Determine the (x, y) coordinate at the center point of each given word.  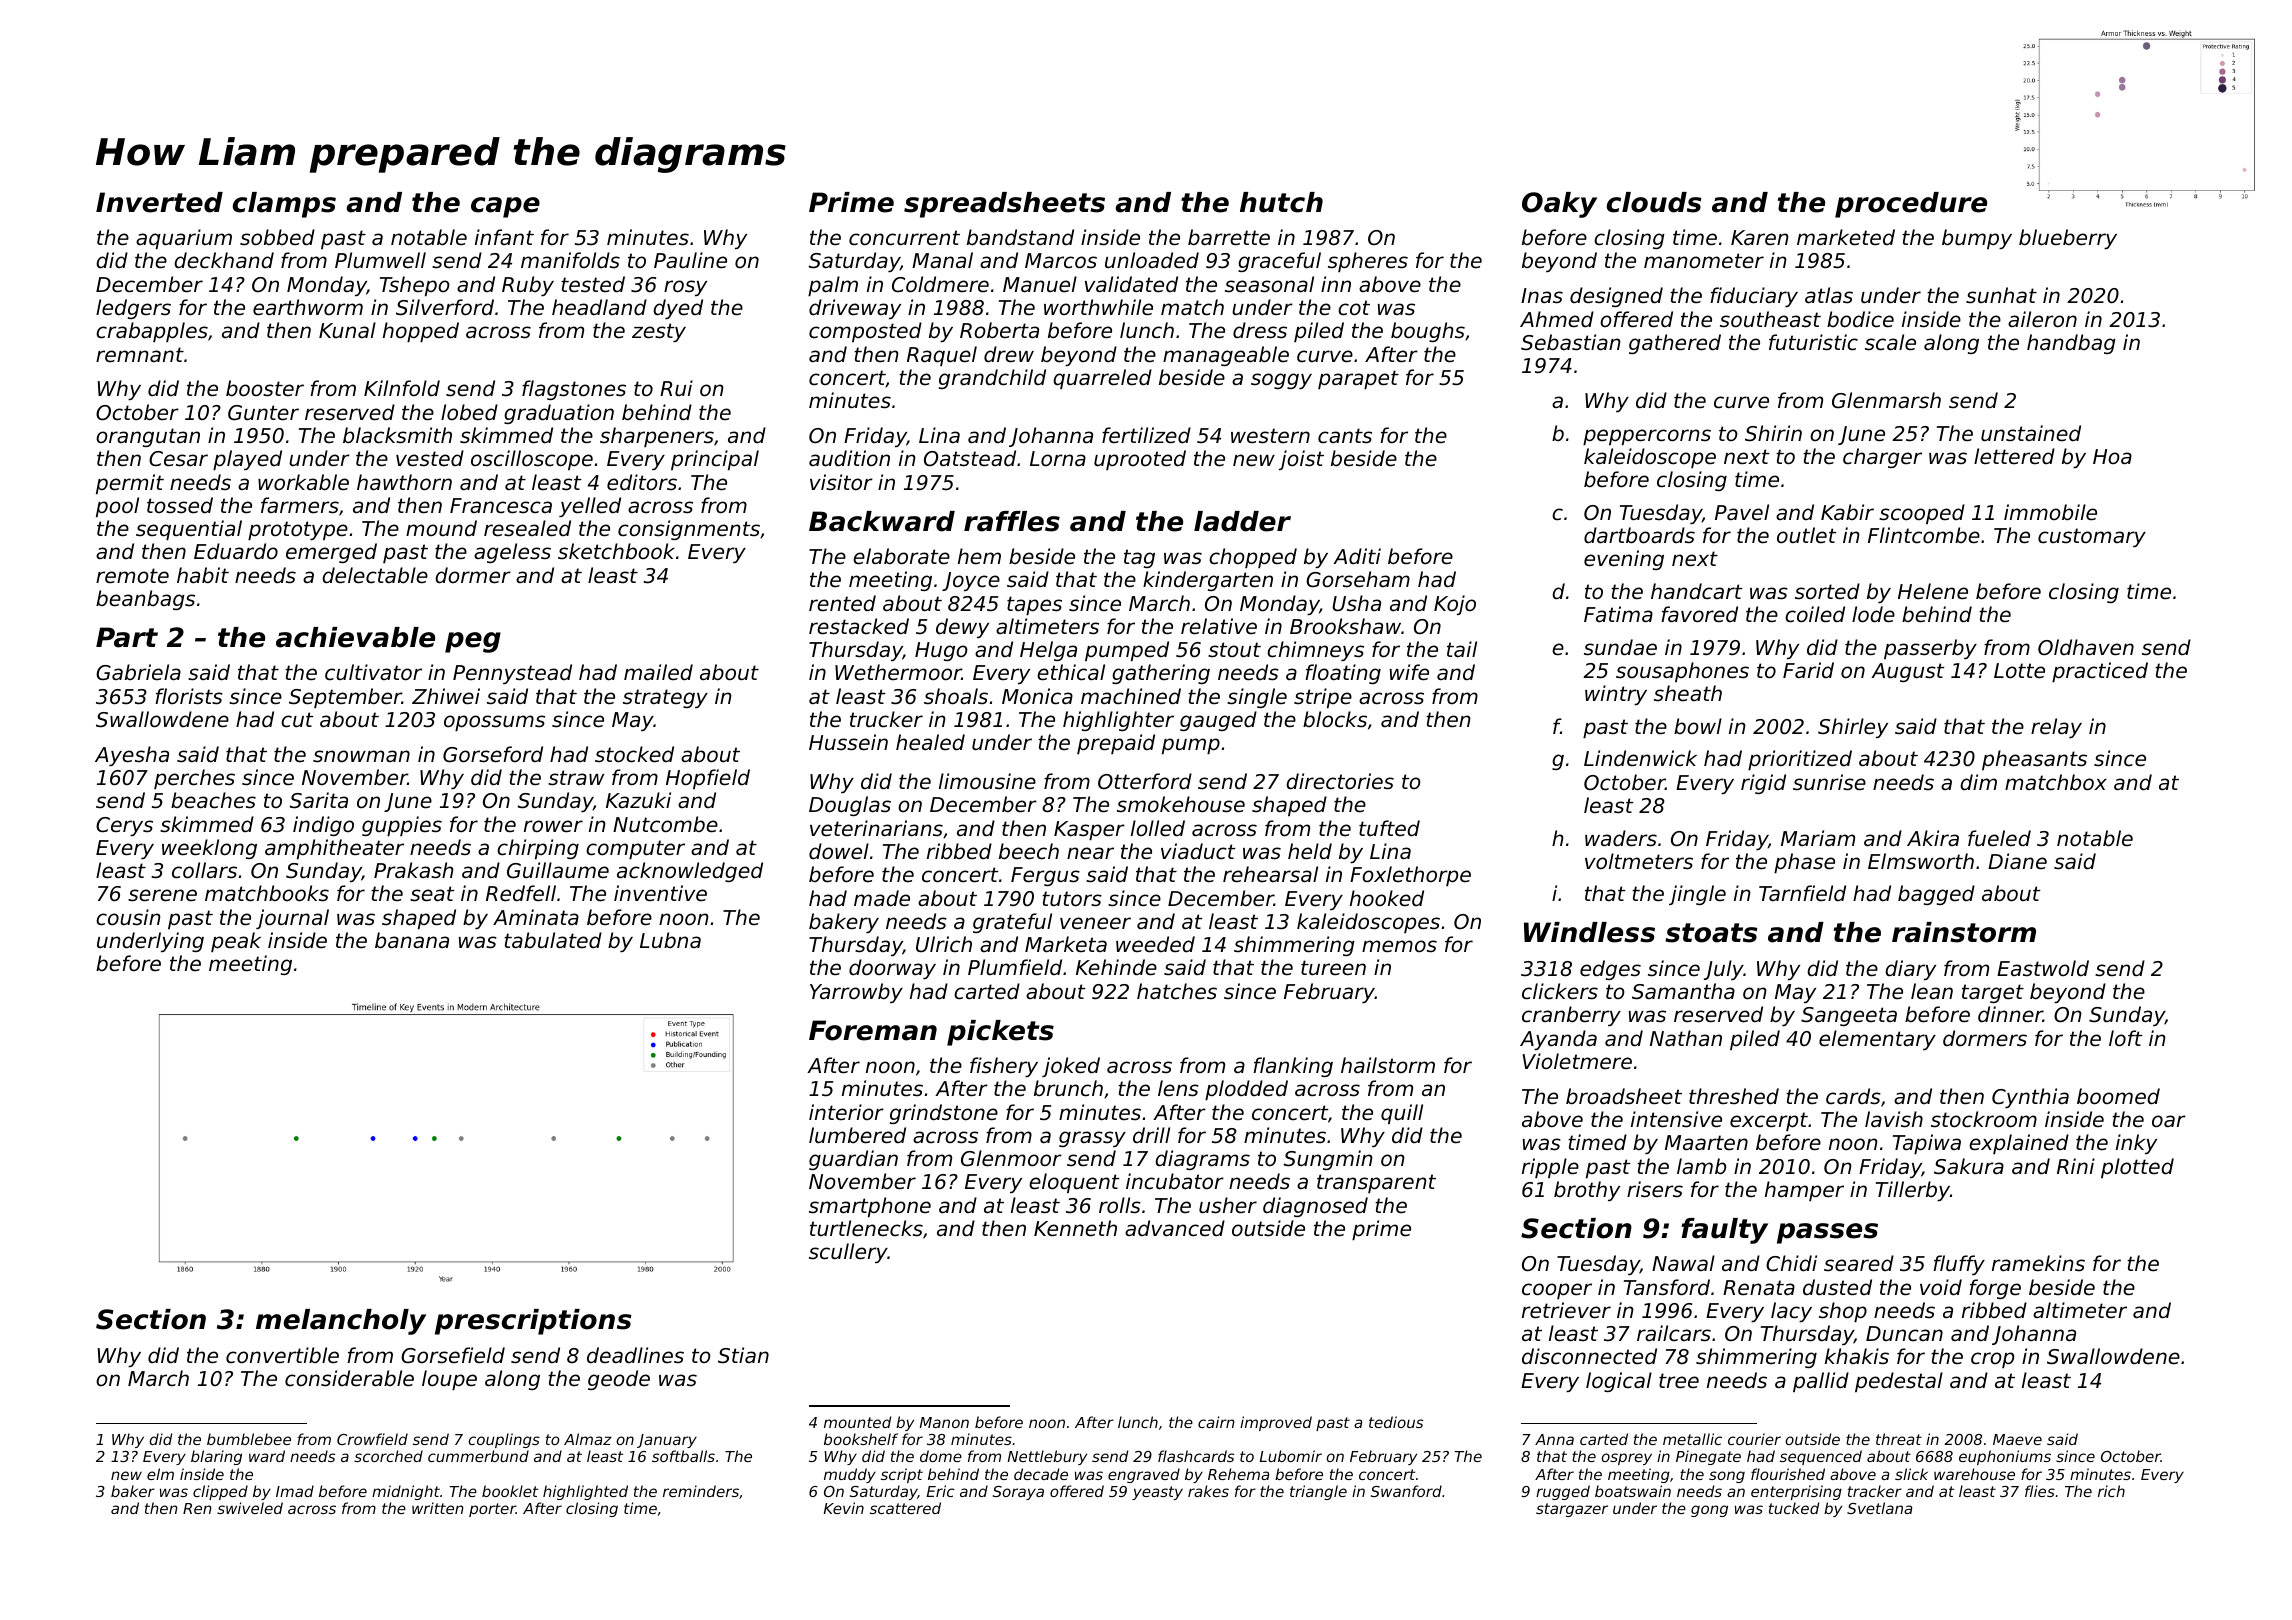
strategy (665, 698)
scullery (848, 1253)
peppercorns (1647, 437)
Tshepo (415, 286)
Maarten (1706, 1143)
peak (236, 942)
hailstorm (1388, 1065)
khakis (1857, 1356)
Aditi (1357, 556)
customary (2092, 537)
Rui (676, 388)
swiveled (250, 1508)
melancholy (341, 1322)
